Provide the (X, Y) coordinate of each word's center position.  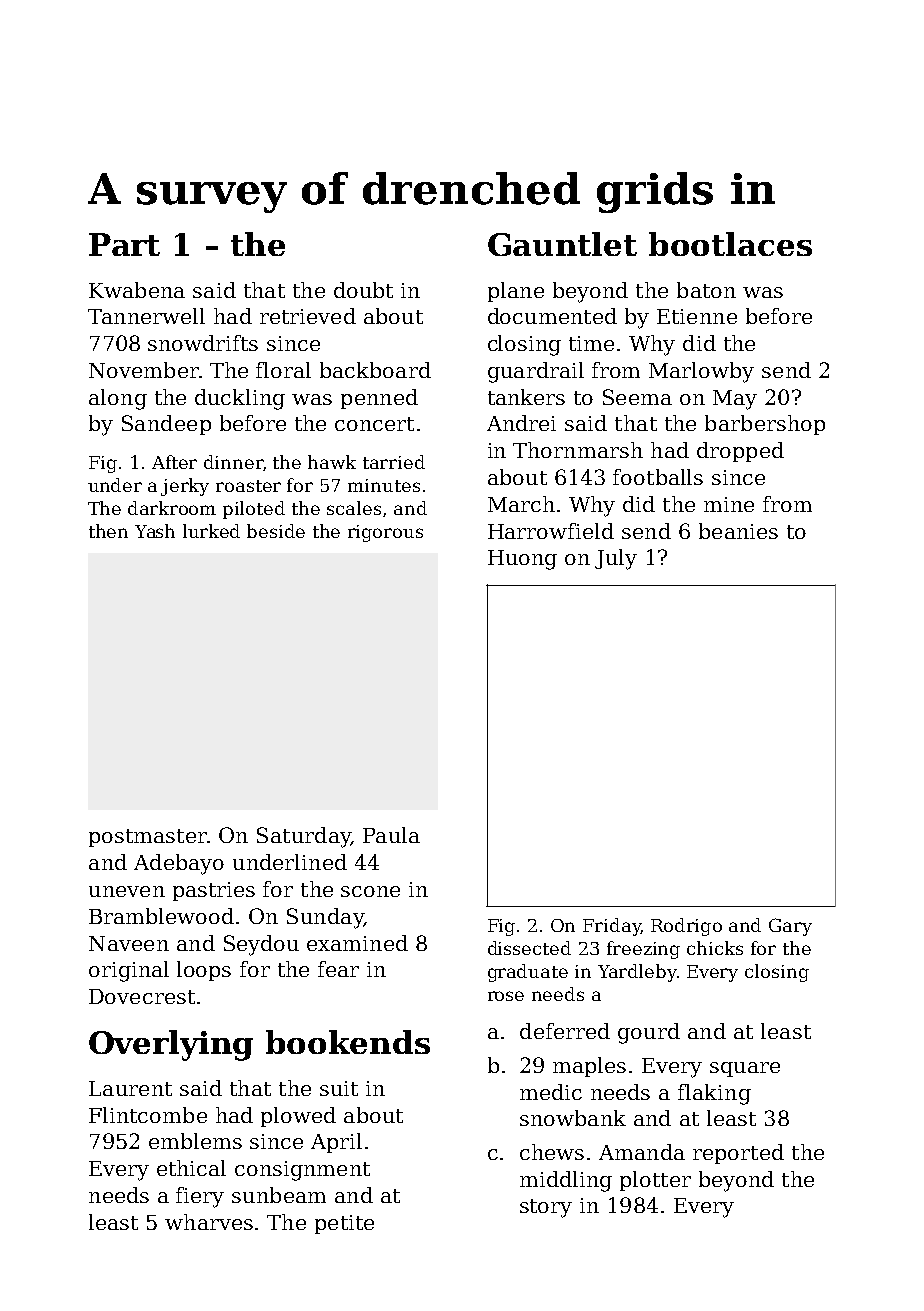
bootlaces (730, 244)
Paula (391, 835)
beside (276, 531)
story (546, 1208)
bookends (348, 1042)
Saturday (304, 837)
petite (344, 1224)
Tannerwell (146, 316)
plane (516, 292)
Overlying (171, 1045)
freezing (643, 950)
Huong (522, 560)
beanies (738, 531)
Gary (790, 927)
